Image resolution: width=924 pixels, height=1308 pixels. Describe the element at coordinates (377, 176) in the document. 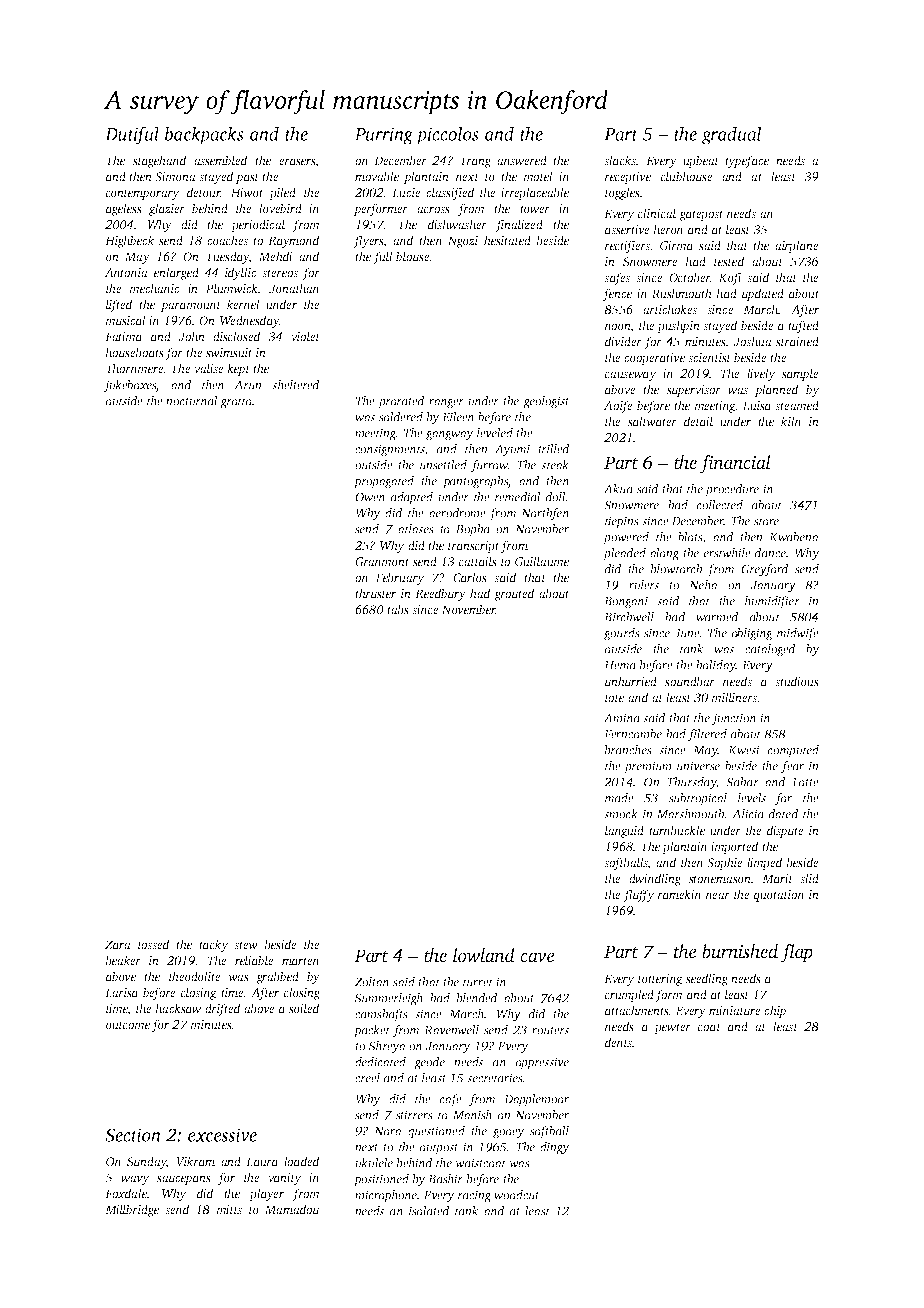

I see `movable` at that location.
